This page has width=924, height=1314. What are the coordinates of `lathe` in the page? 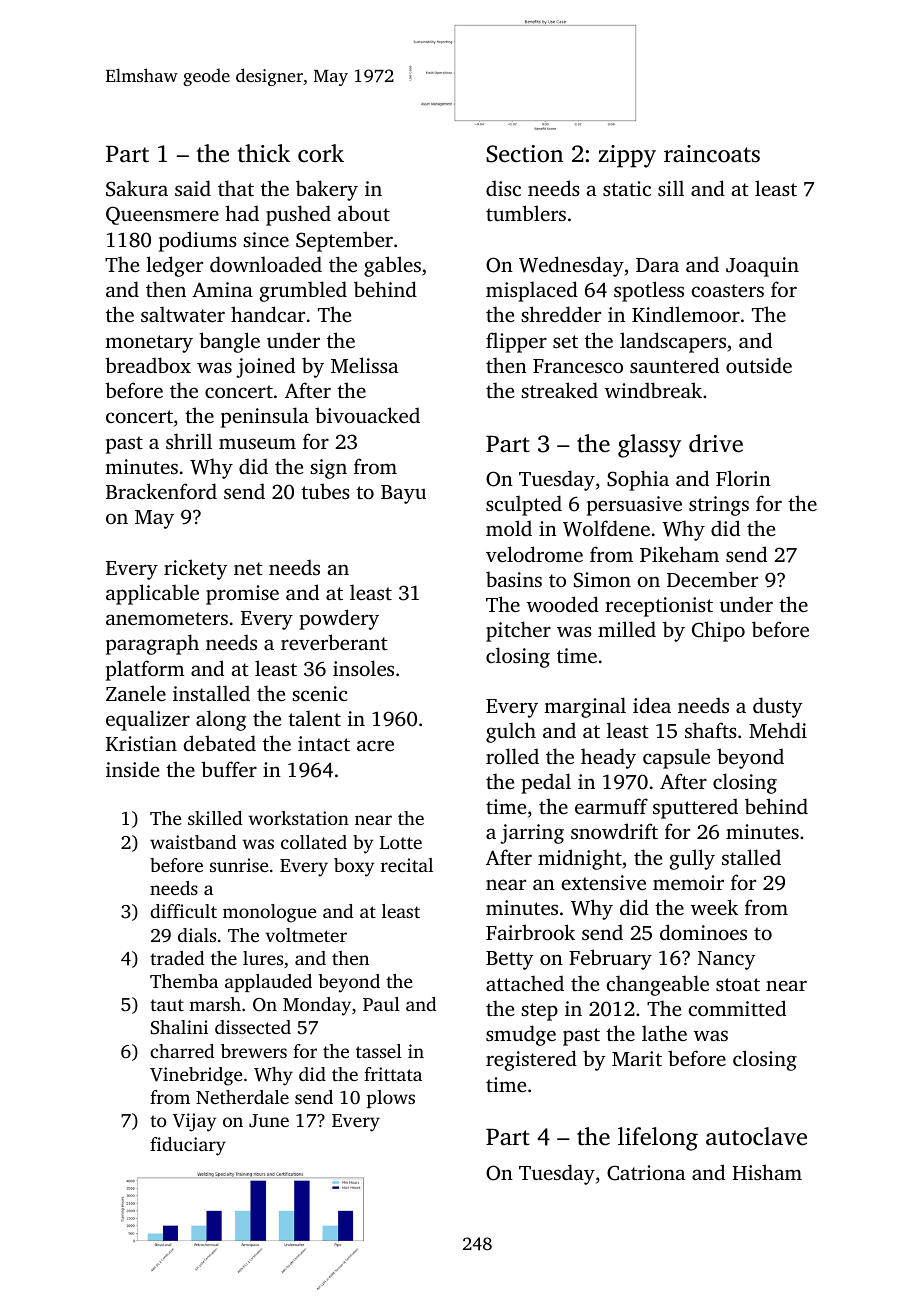 It's located at (664, 1033).
